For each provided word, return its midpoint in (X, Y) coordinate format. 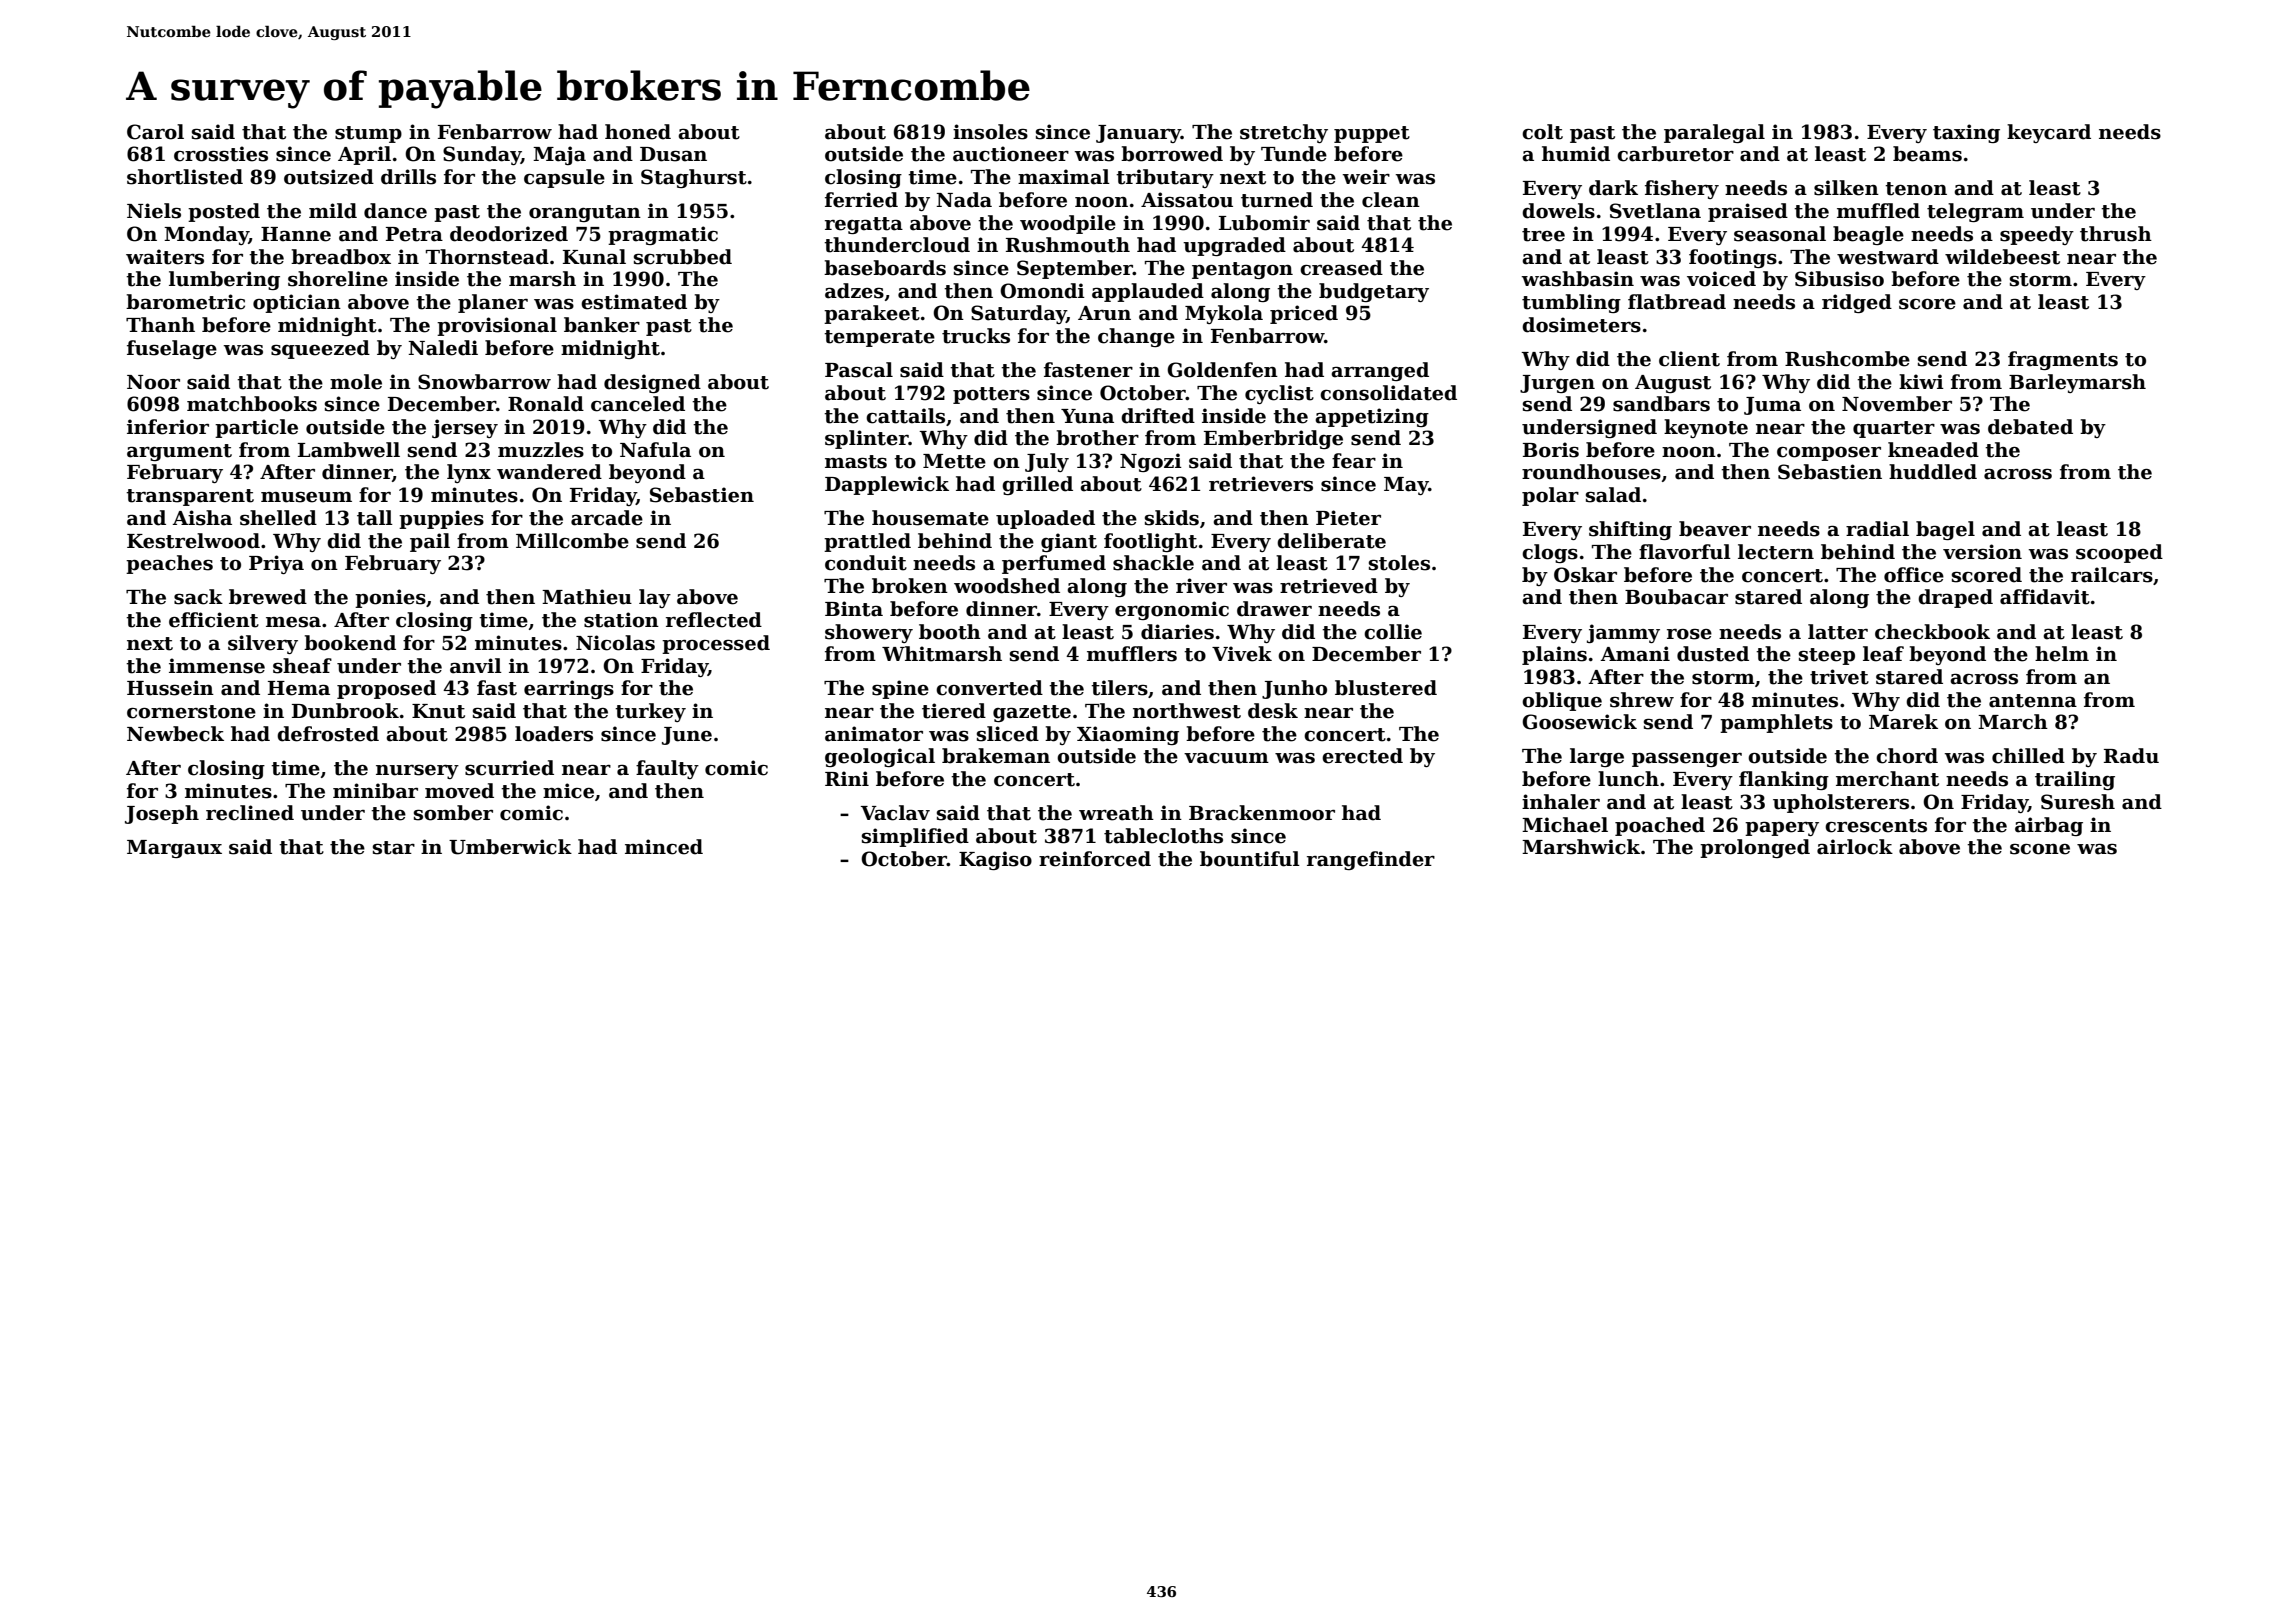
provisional (497, 326)
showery (869, 633)
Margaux (174, 849)
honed (638, 132)
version (1982, 552)
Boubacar (1676, 597)
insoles (990, 132)
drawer (1274, 609)
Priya (276, 564)
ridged (1857, 303)
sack (198, 597)
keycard (2049, 133)
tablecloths (1163, 836)
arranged (1380, 371)
